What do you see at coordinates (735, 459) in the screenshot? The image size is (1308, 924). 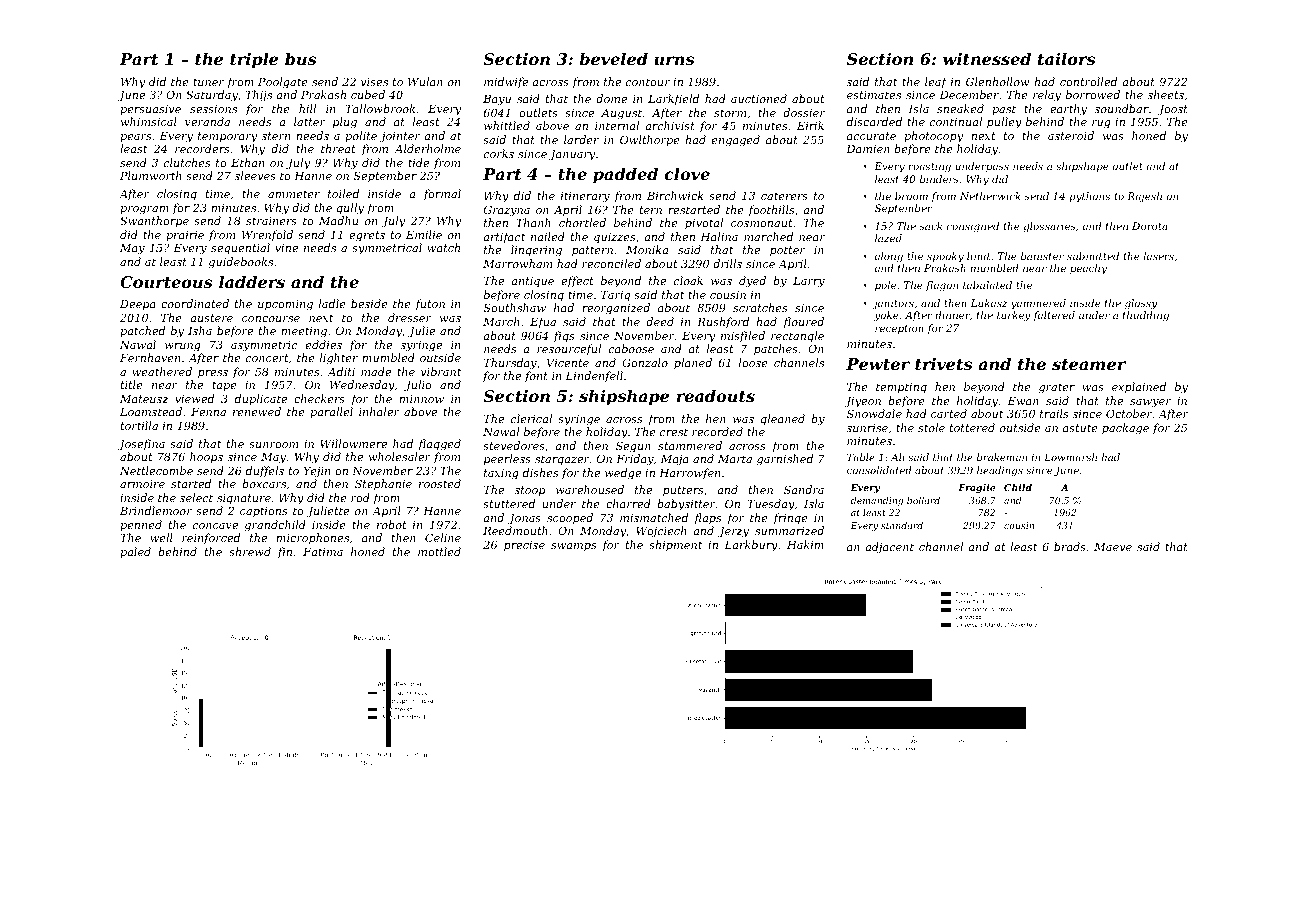 I see `Marta` at bounding box center [735, 459].
